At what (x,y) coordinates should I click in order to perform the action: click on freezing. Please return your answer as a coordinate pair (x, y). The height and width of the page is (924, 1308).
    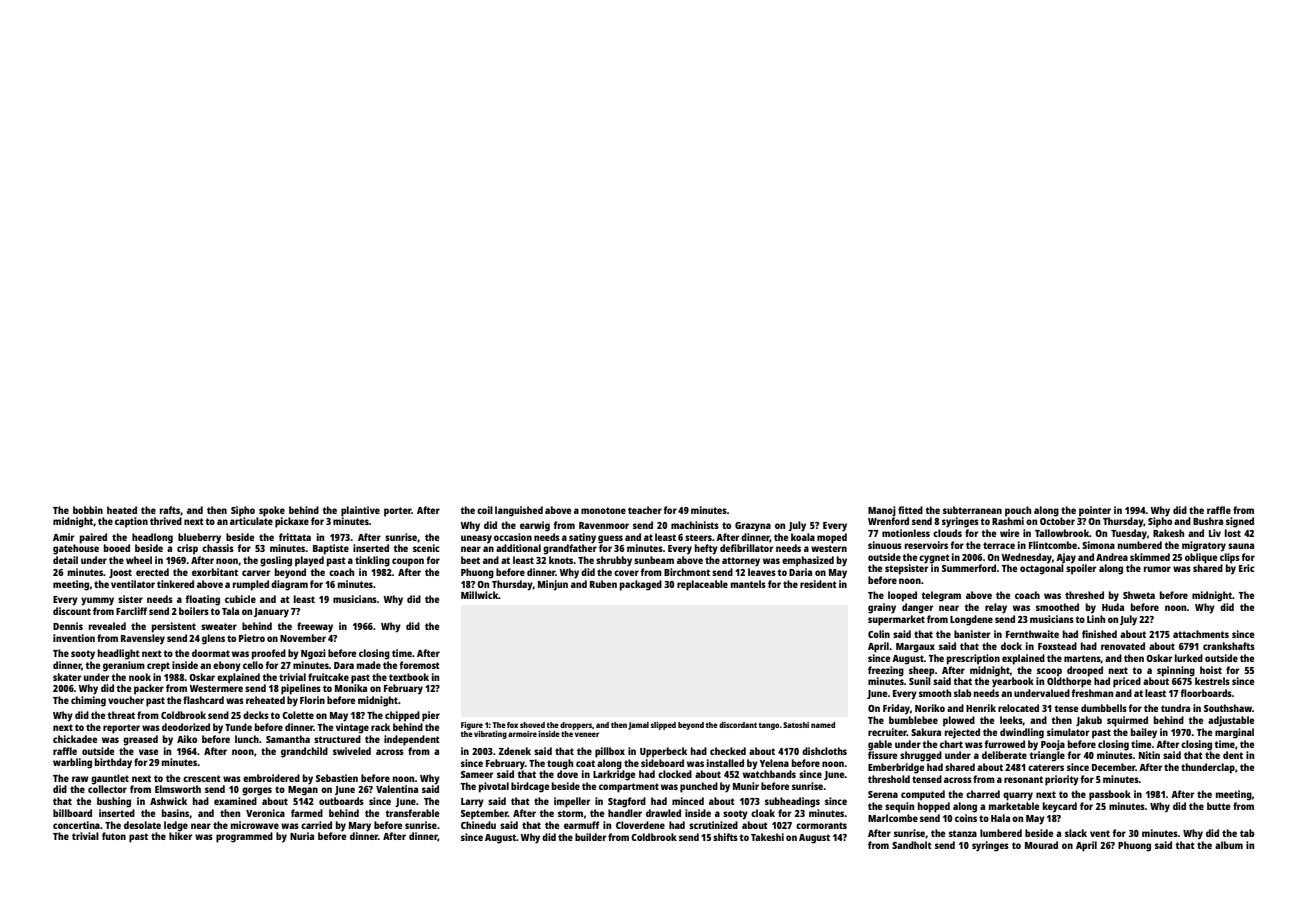
    Looking at the image, I should click on (886, 671).
